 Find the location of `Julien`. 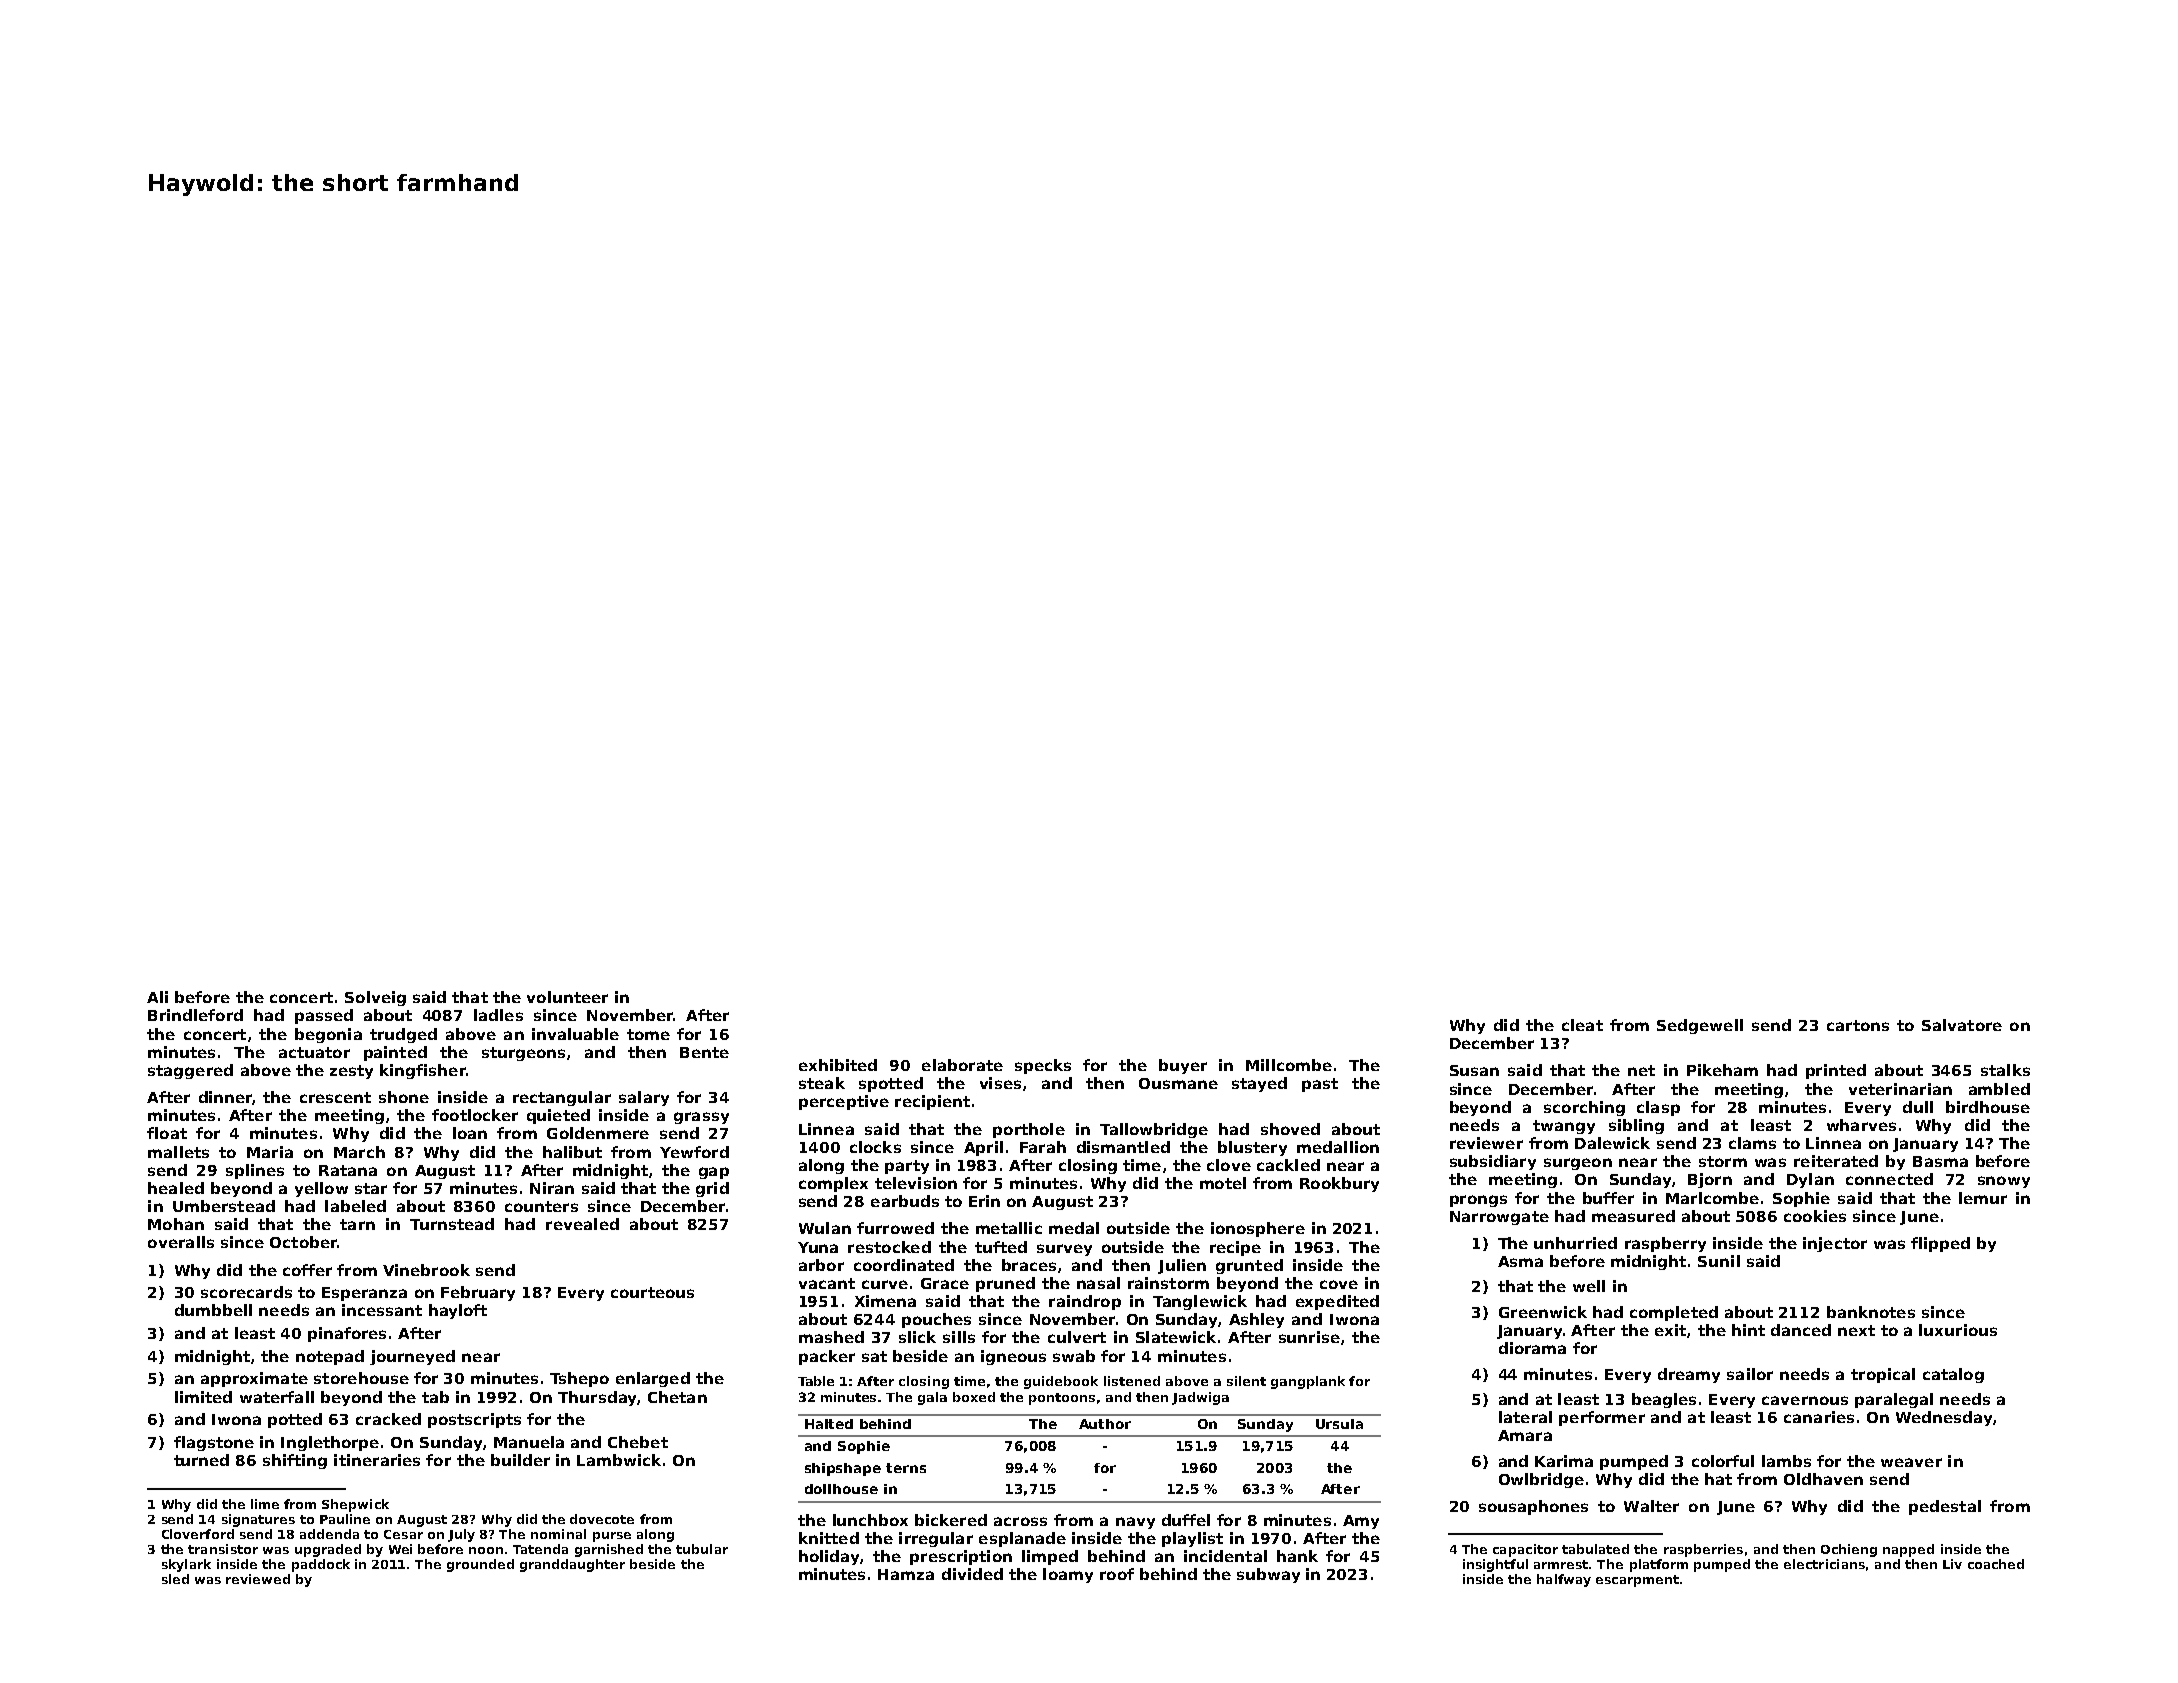

Julien is located at coordinates (1182, 1266).
